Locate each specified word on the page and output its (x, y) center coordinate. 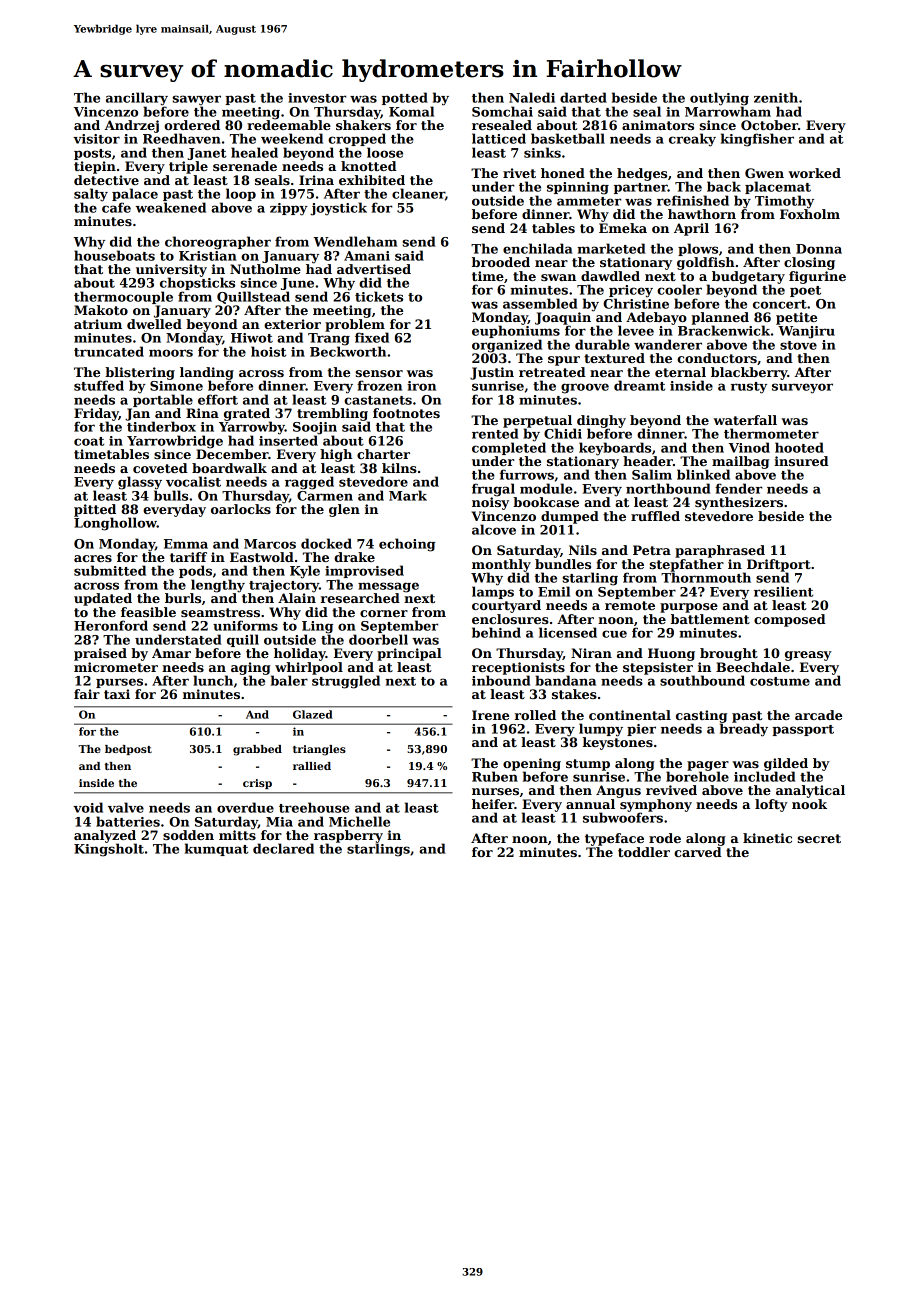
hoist (268, 351)
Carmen (325, 496)
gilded (786, 764)
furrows (527, 474)
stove (798, 345)
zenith (776, 97)
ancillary (137, 99)
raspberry (348, 836)
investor (317, 98)
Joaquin (563, 318)
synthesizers (739, 503)
